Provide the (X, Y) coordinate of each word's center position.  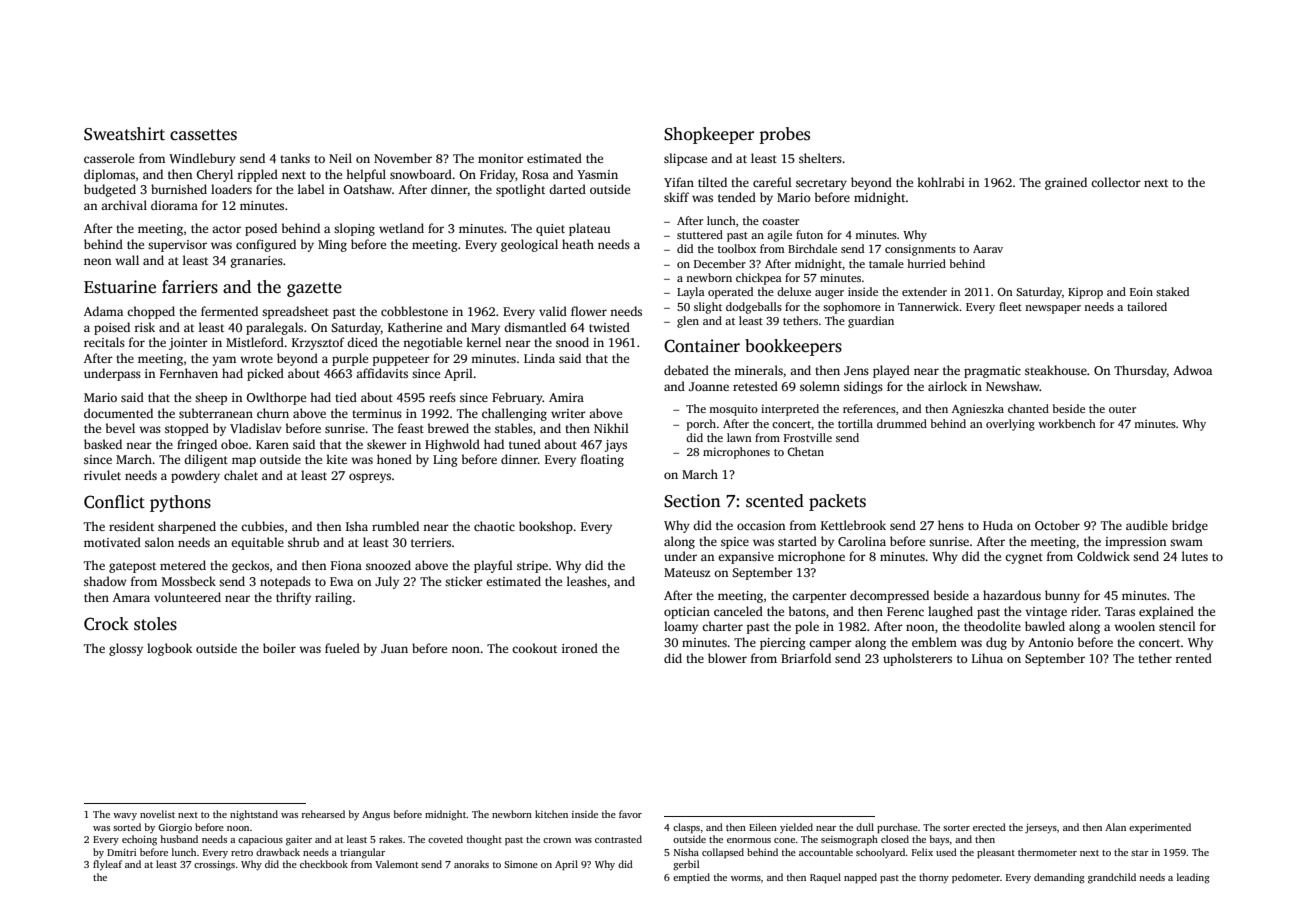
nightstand (254, 815)
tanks (295, 158)
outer (1122, 409)
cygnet (1024, 558)
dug (996, 643)
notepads (285, 582)
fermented (229, 311)
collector (1116, 182)
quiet (550, 230)
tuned (525, 444)
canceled (738, 611)
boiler (279, 648)
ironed (580, 648)
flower (589, 311)
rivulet (102, 475)
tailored (1147, 306)
